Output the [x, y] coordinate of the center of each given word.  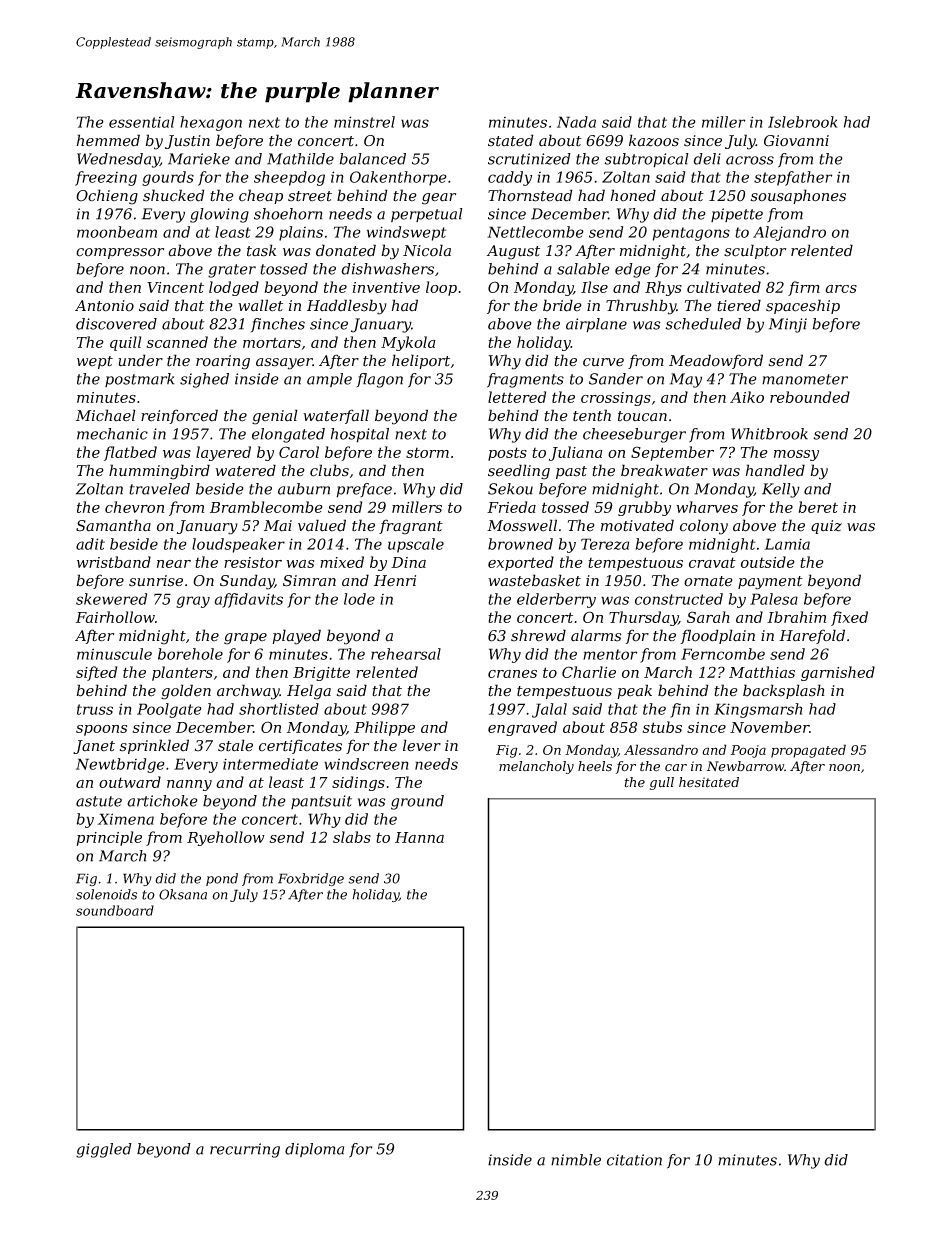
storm [427, 453]
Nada [576, 122]
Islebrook [803, 122]
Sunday [247, 582]
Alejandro [789, 233]
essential [141, 122]
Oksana [183, 894]
